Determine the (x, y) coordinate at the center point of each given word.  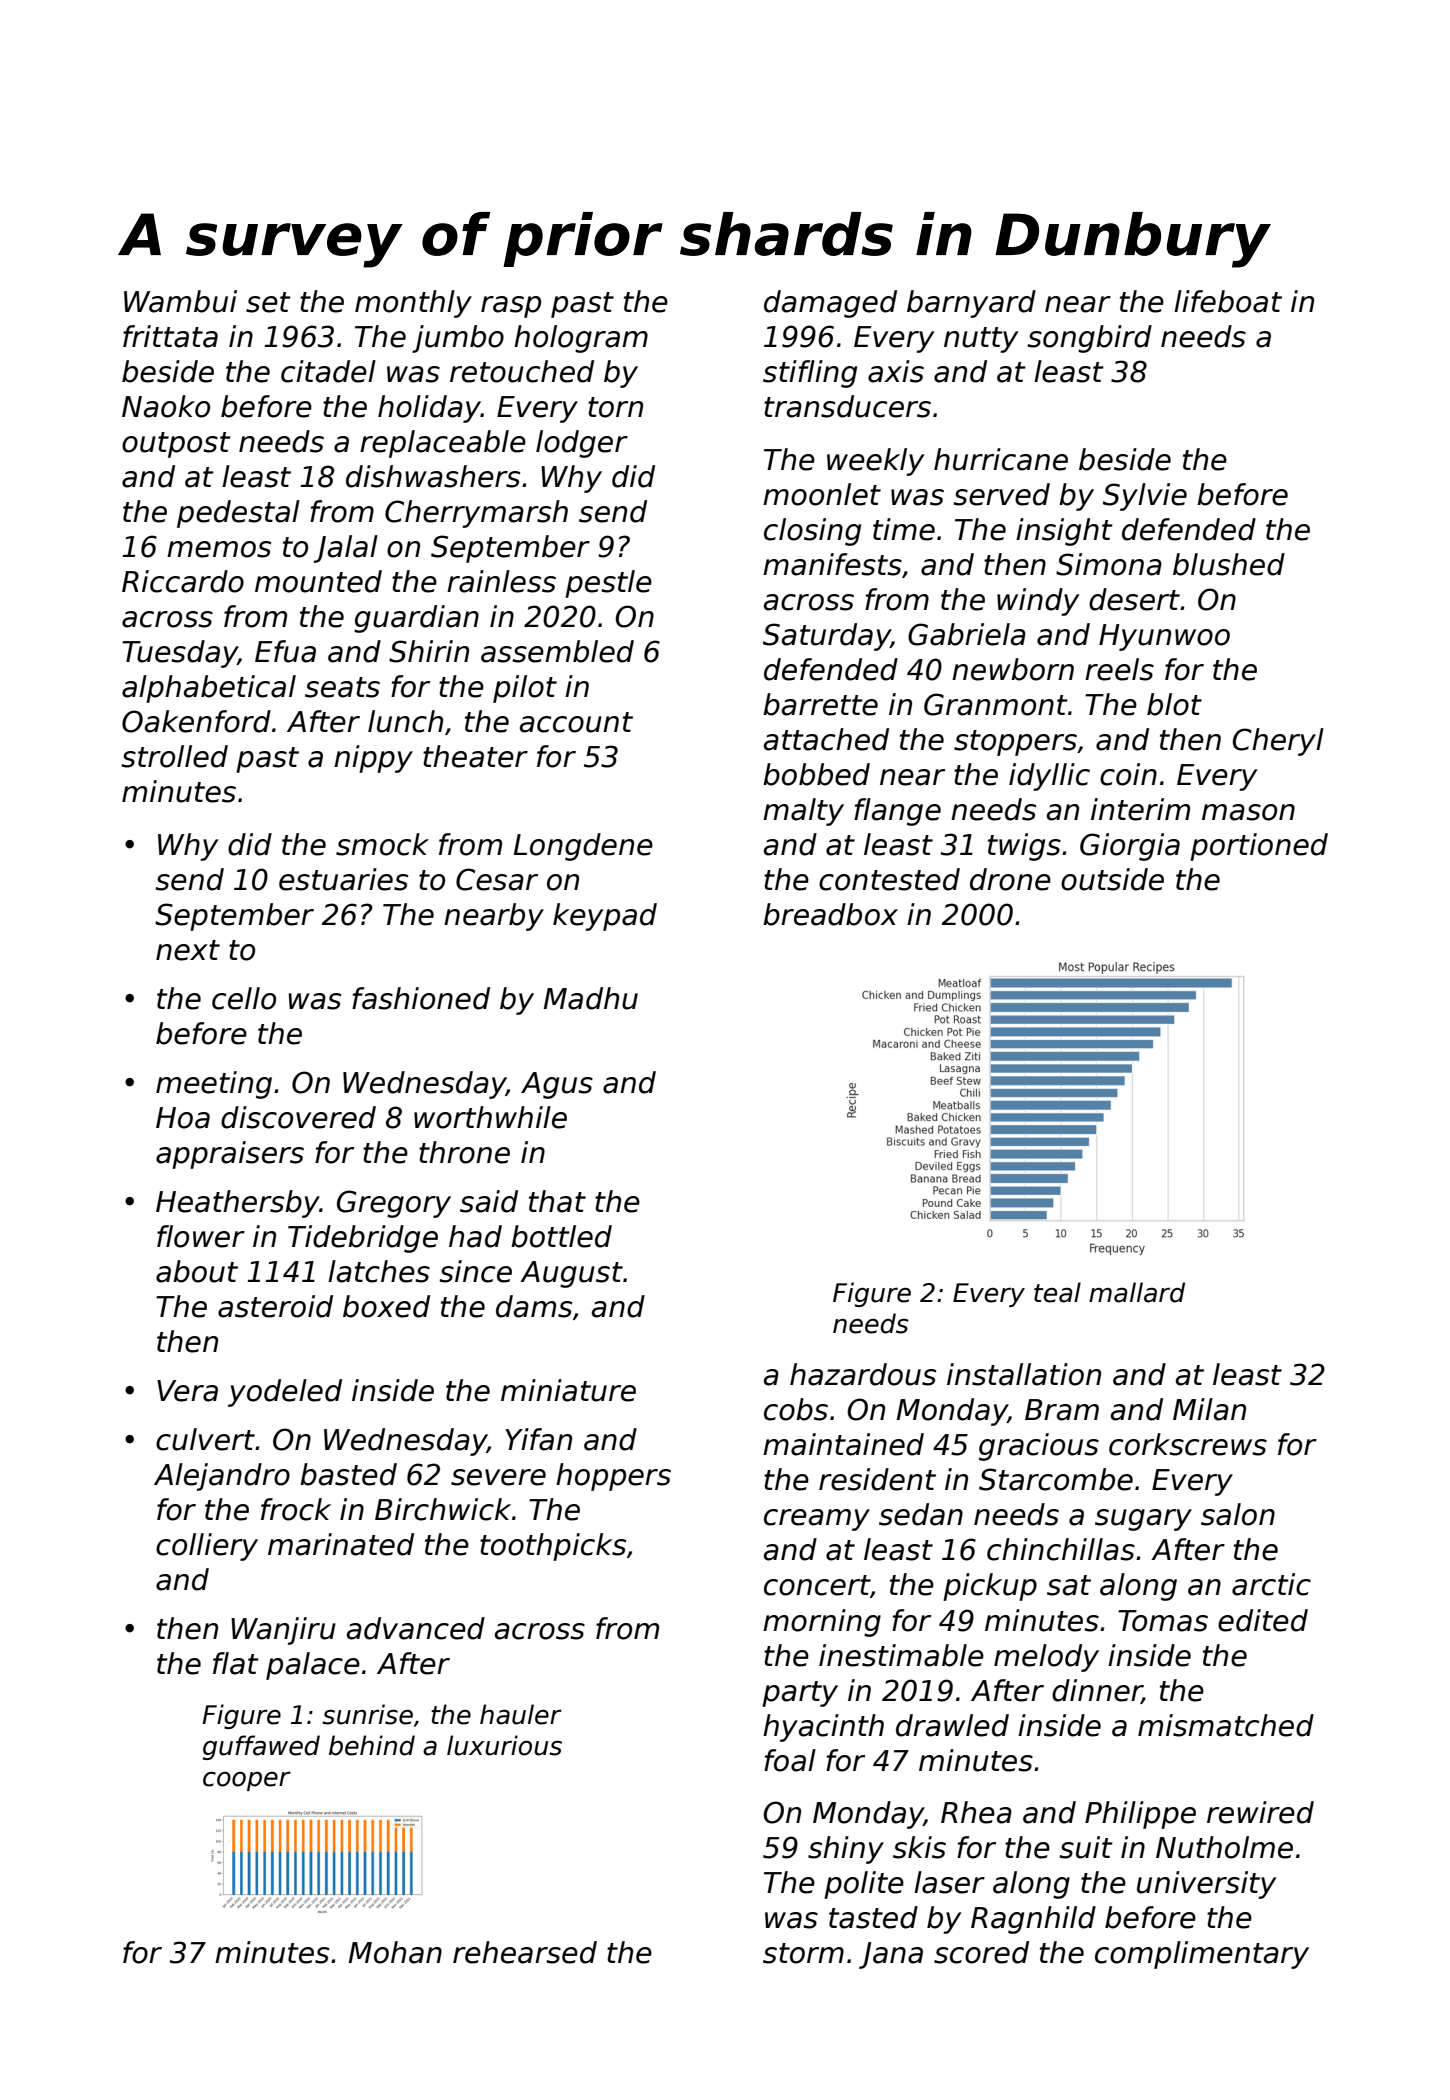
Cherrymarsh (476, 514)
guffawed (261, 1747)
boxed (386, 1306)
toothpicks (553, 1547)
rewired (1260, 1812)
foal (790, 1760)
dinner (1097, 1691)
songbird (1089, 339)
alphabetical (209, 689)
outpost (176, 445)
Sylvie (1145, 497)
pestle (608, 584)
